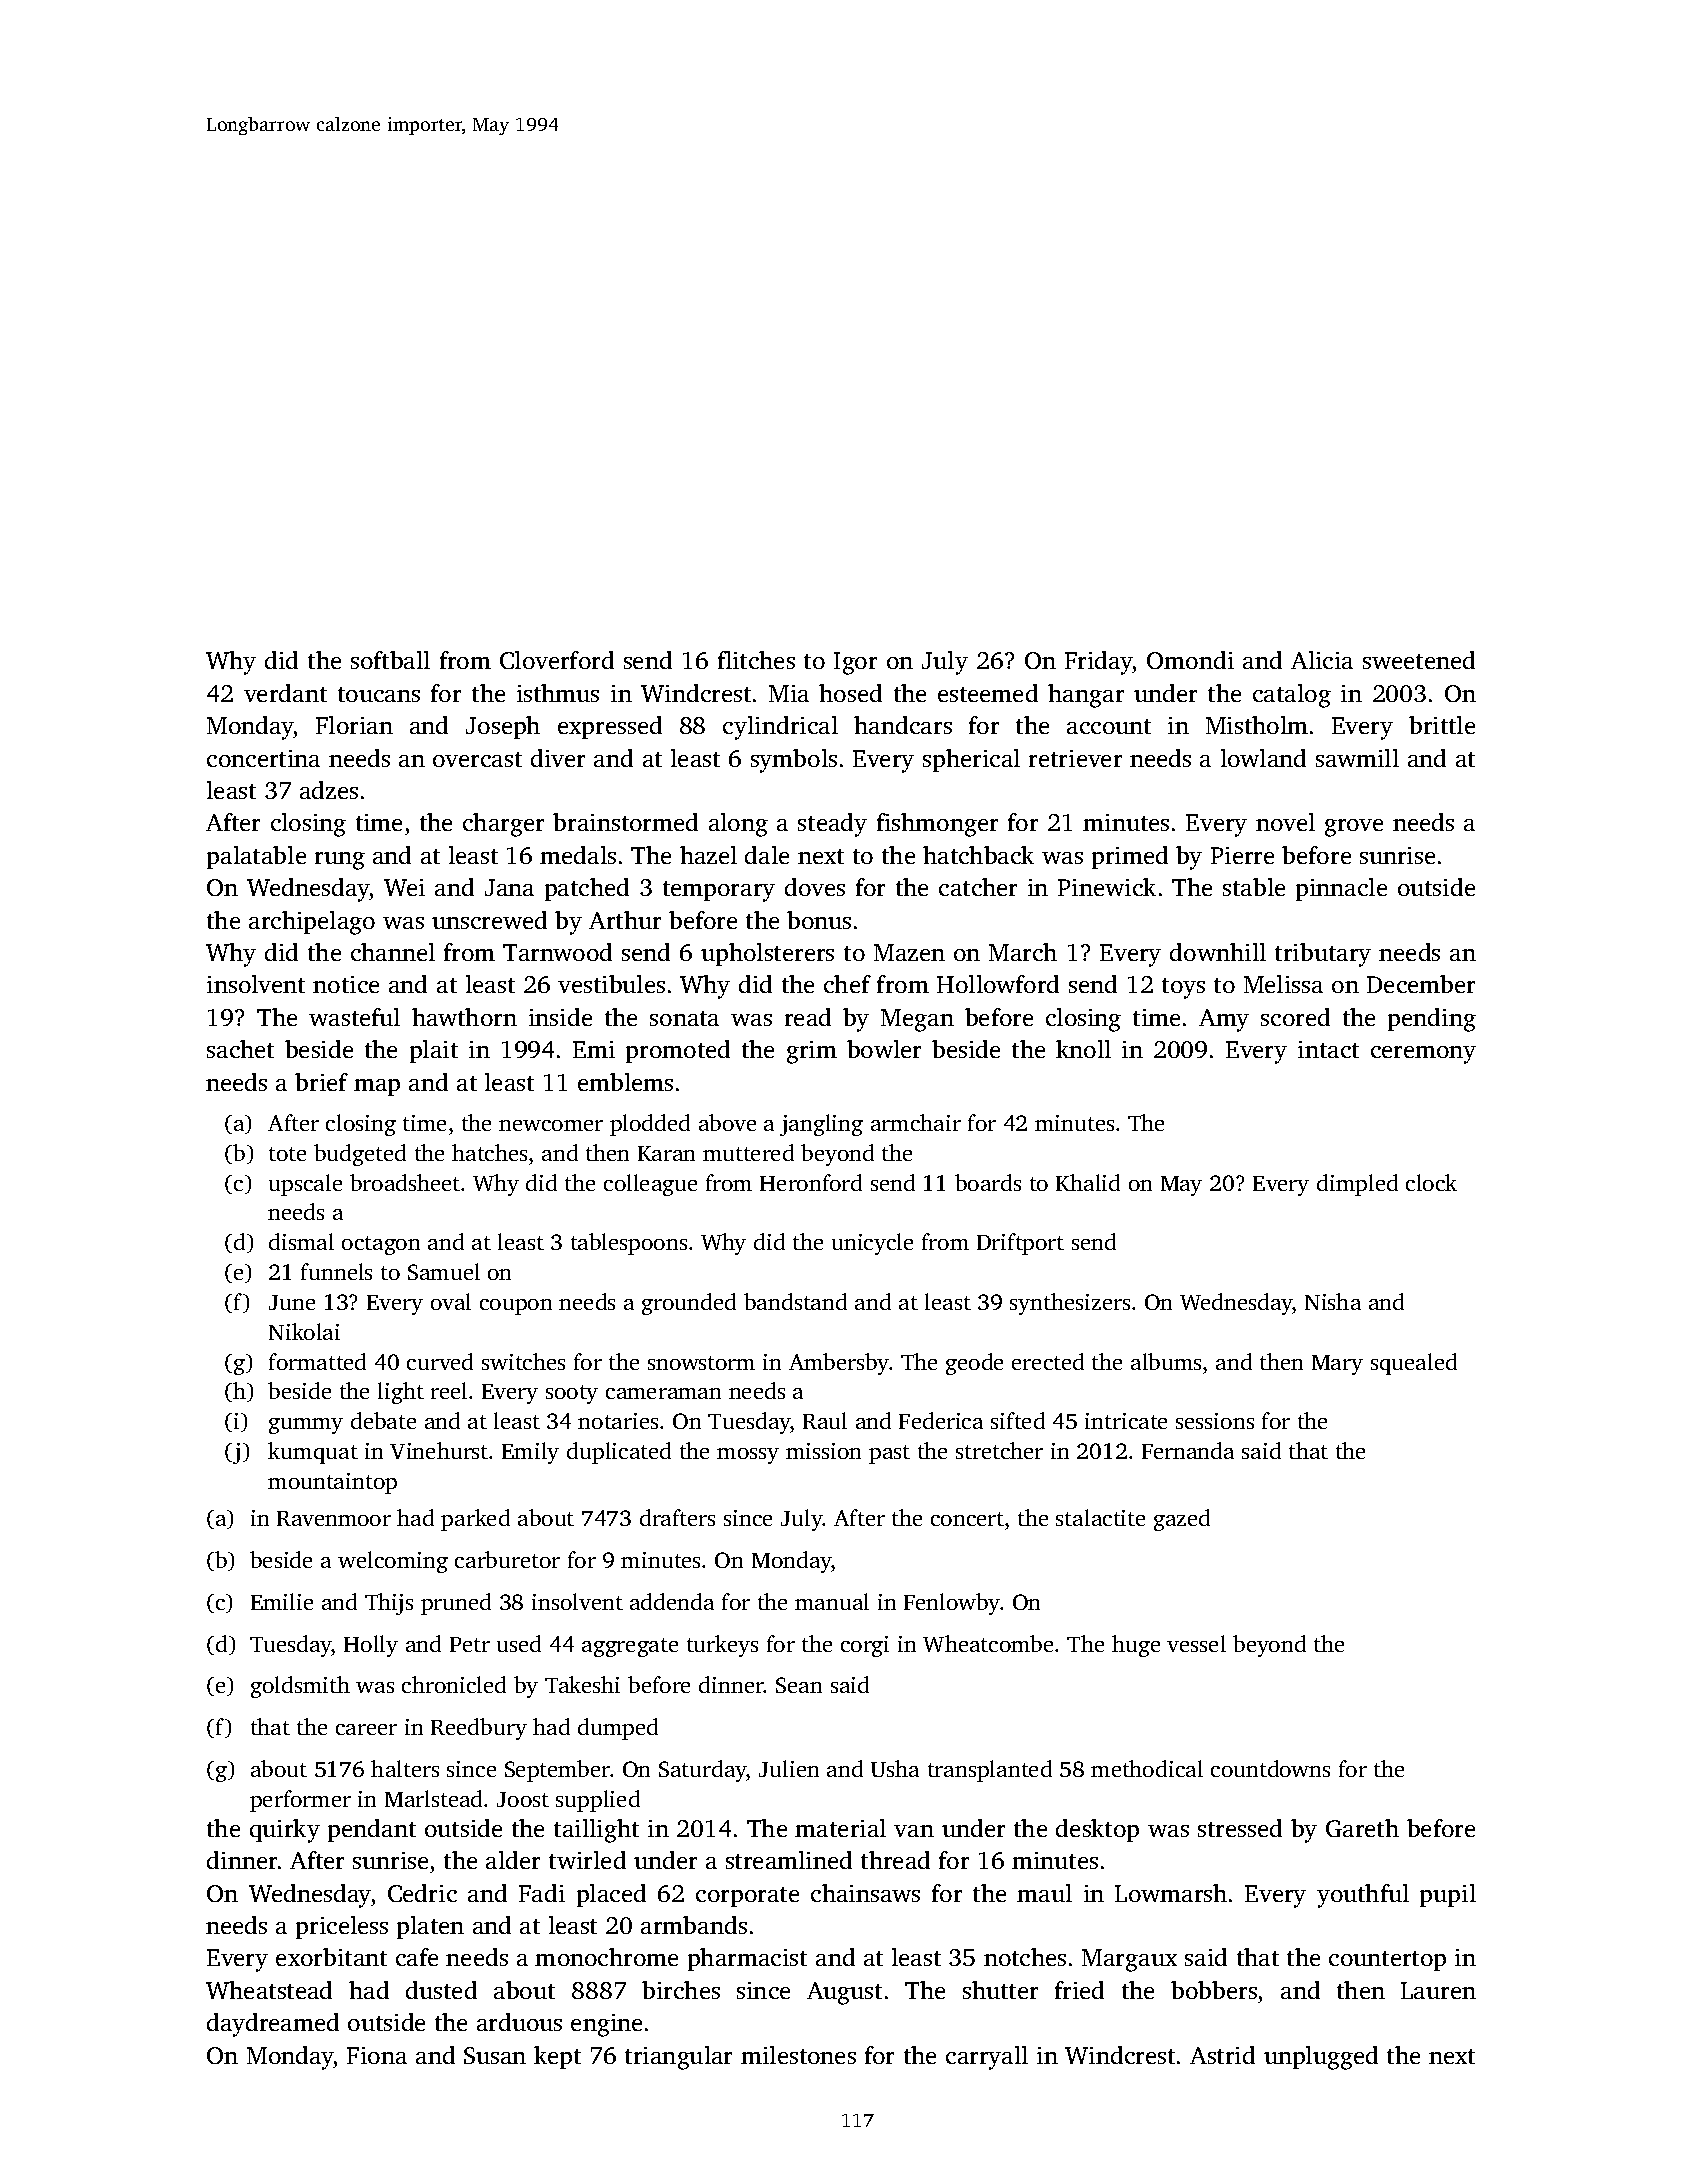 The width and height of the screenshot is (1683, 2178). Describe the element at coordinates (1130, 857) in the screenshot. I see `primed` at that location.
